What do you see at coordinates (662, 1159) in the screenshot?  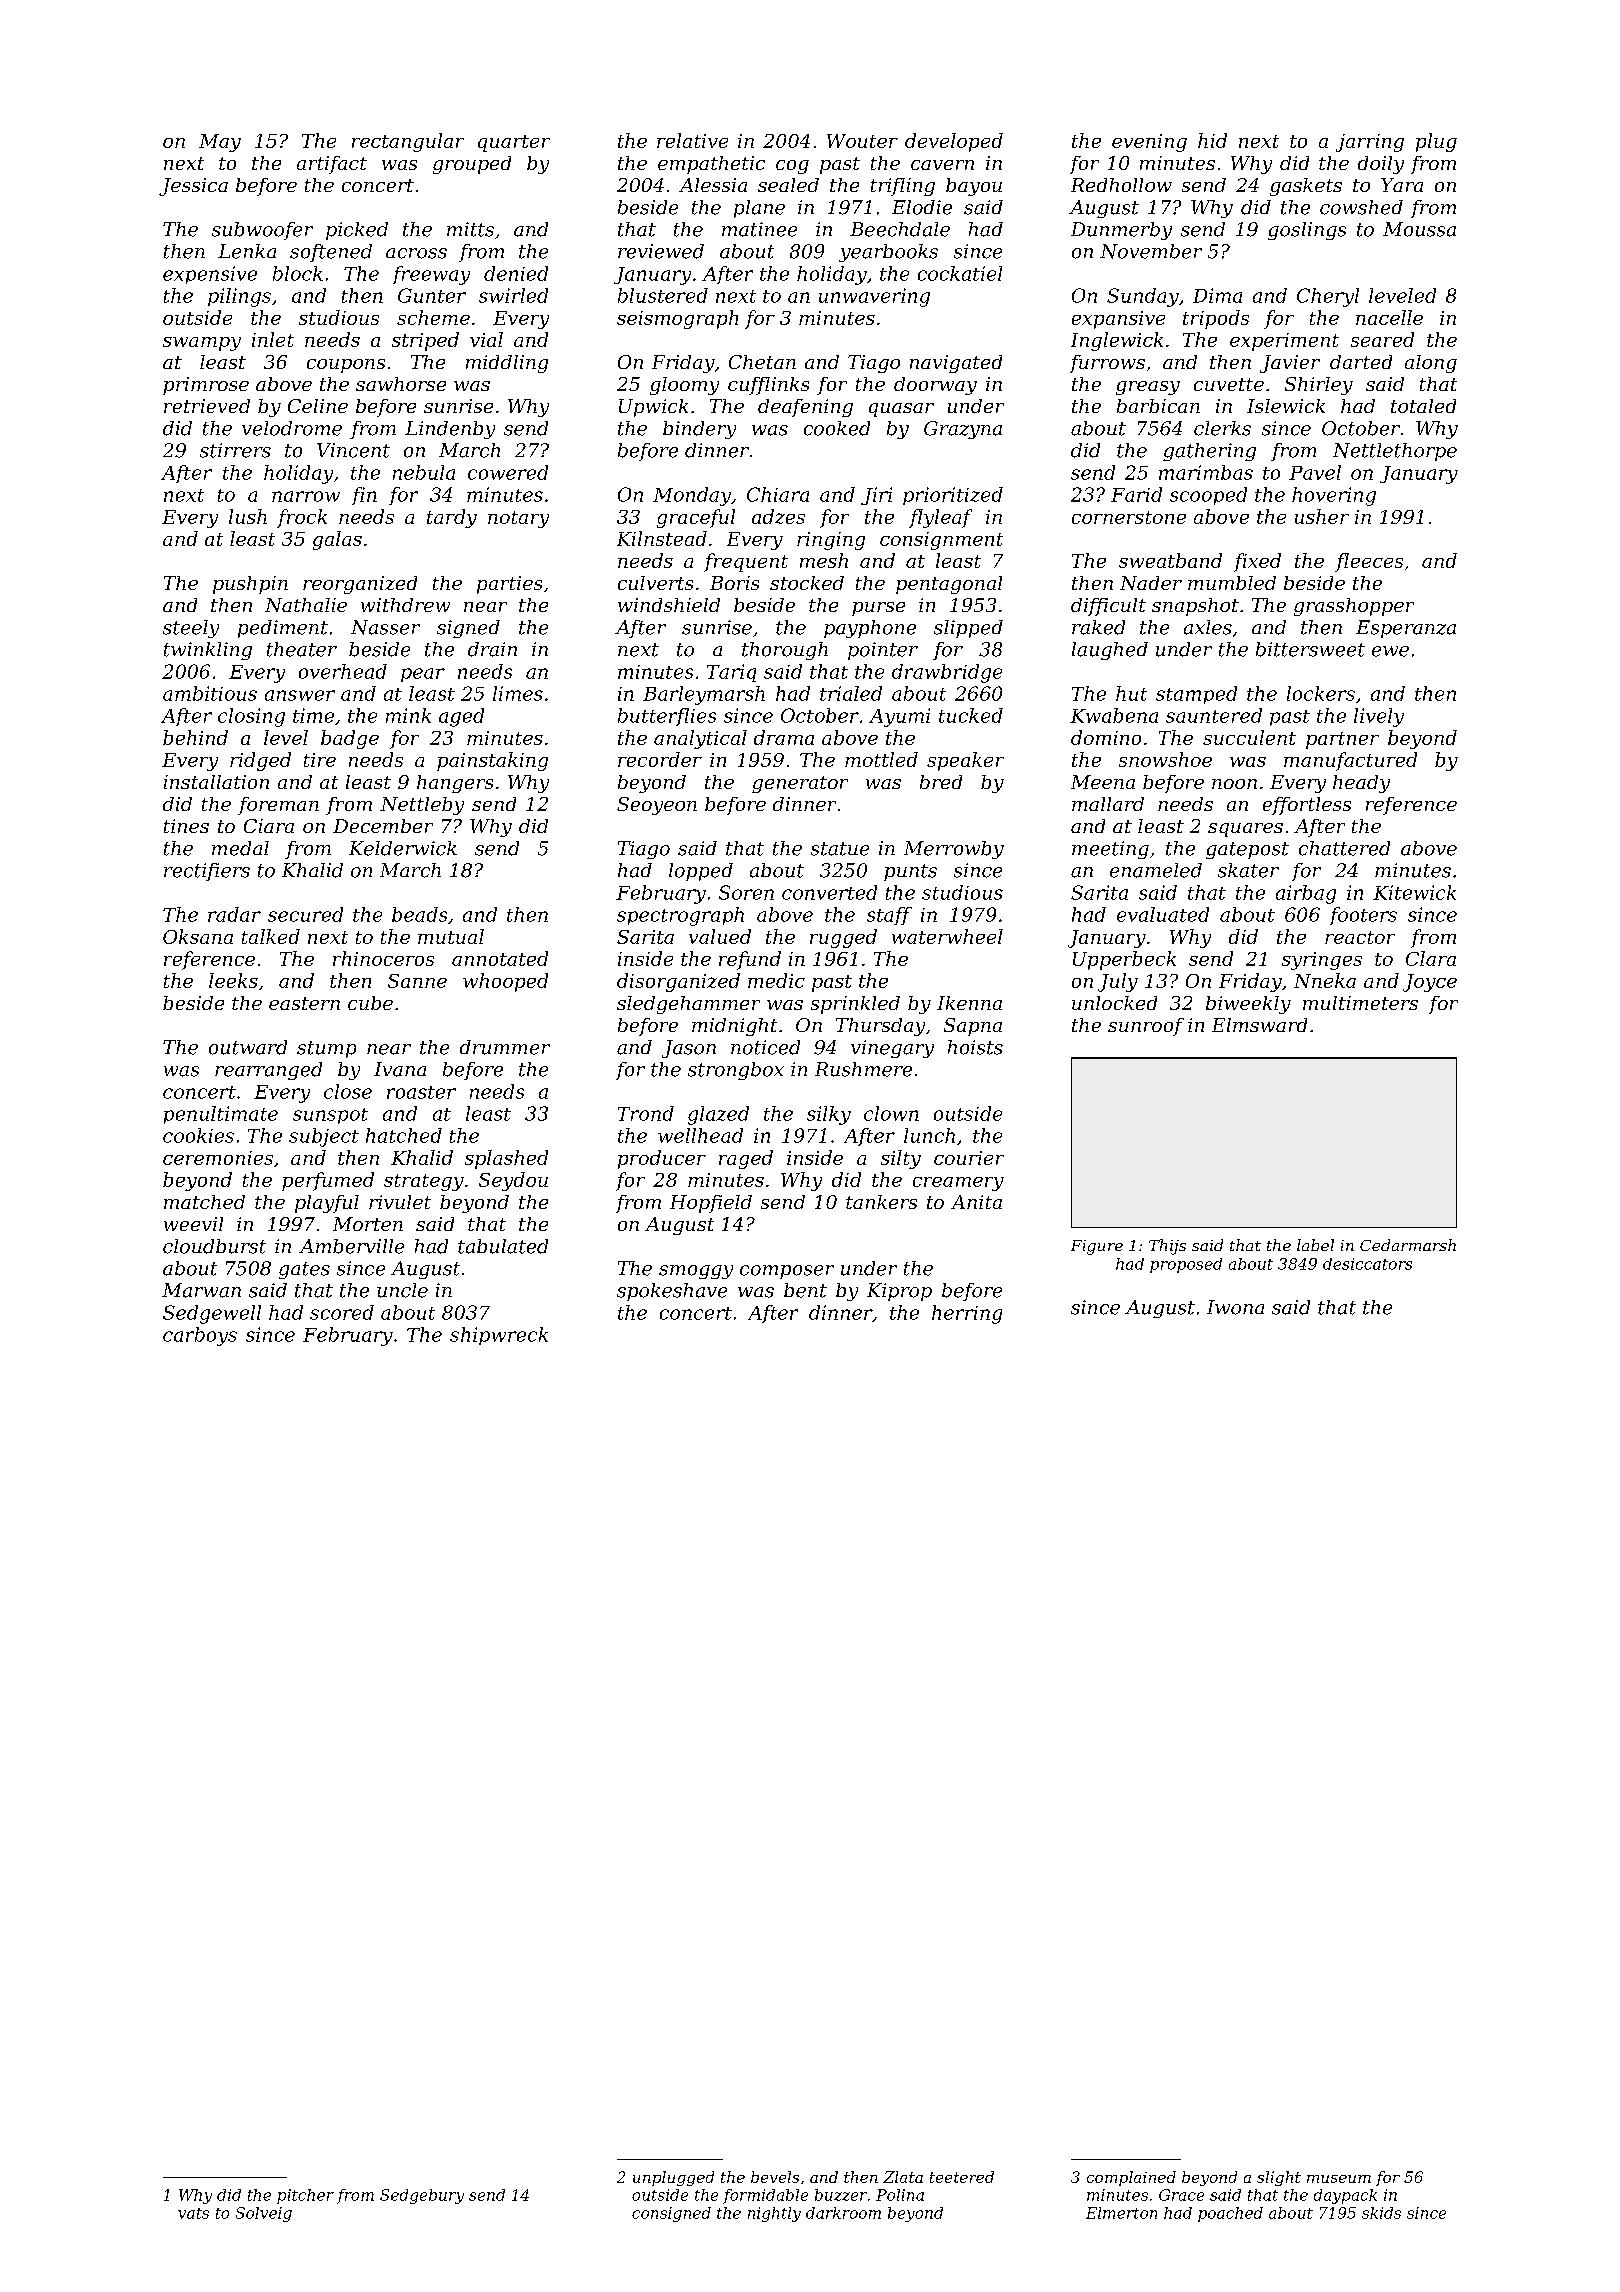 I see `producer` at bounding box center [662, 1159].
